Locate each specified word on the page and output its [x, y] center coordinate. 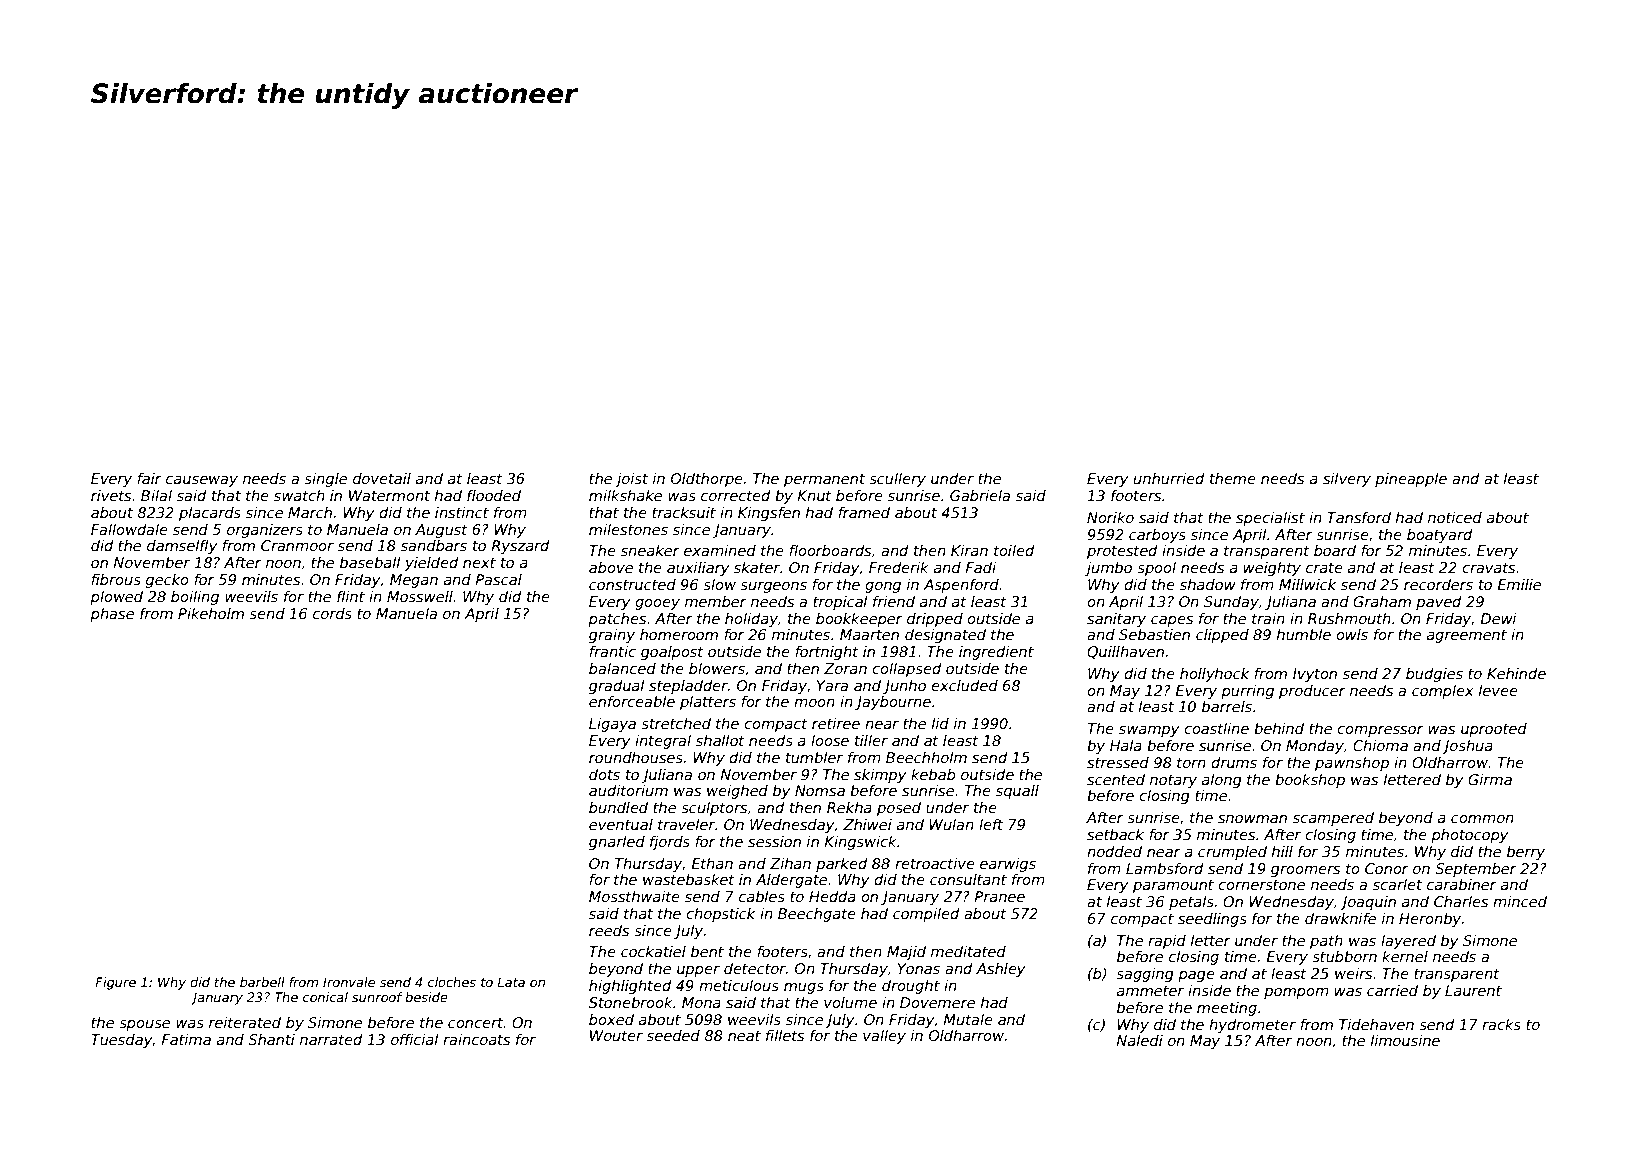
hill [1282, 851]
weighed [737, 792]
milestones [628, 529]
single [325, 480]
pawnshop [1352, 764]
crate [1324, 567]
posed [899, 809]
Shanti [271, 1039]
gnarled [617, 843]
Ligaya [612, 725]
